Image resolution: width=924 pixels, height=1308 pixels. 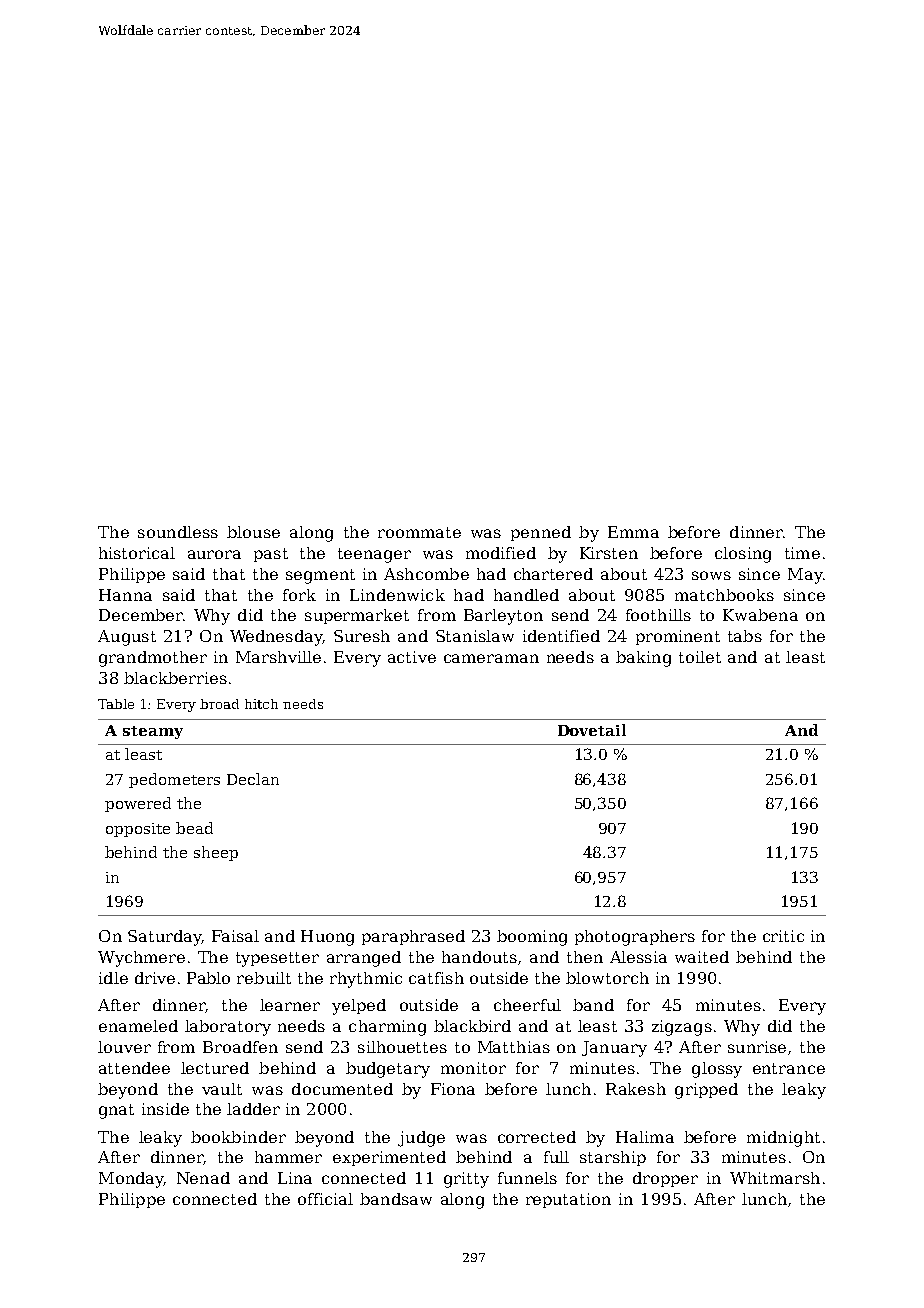 I want to click on Dovetail, so click(x=592, y=730).
